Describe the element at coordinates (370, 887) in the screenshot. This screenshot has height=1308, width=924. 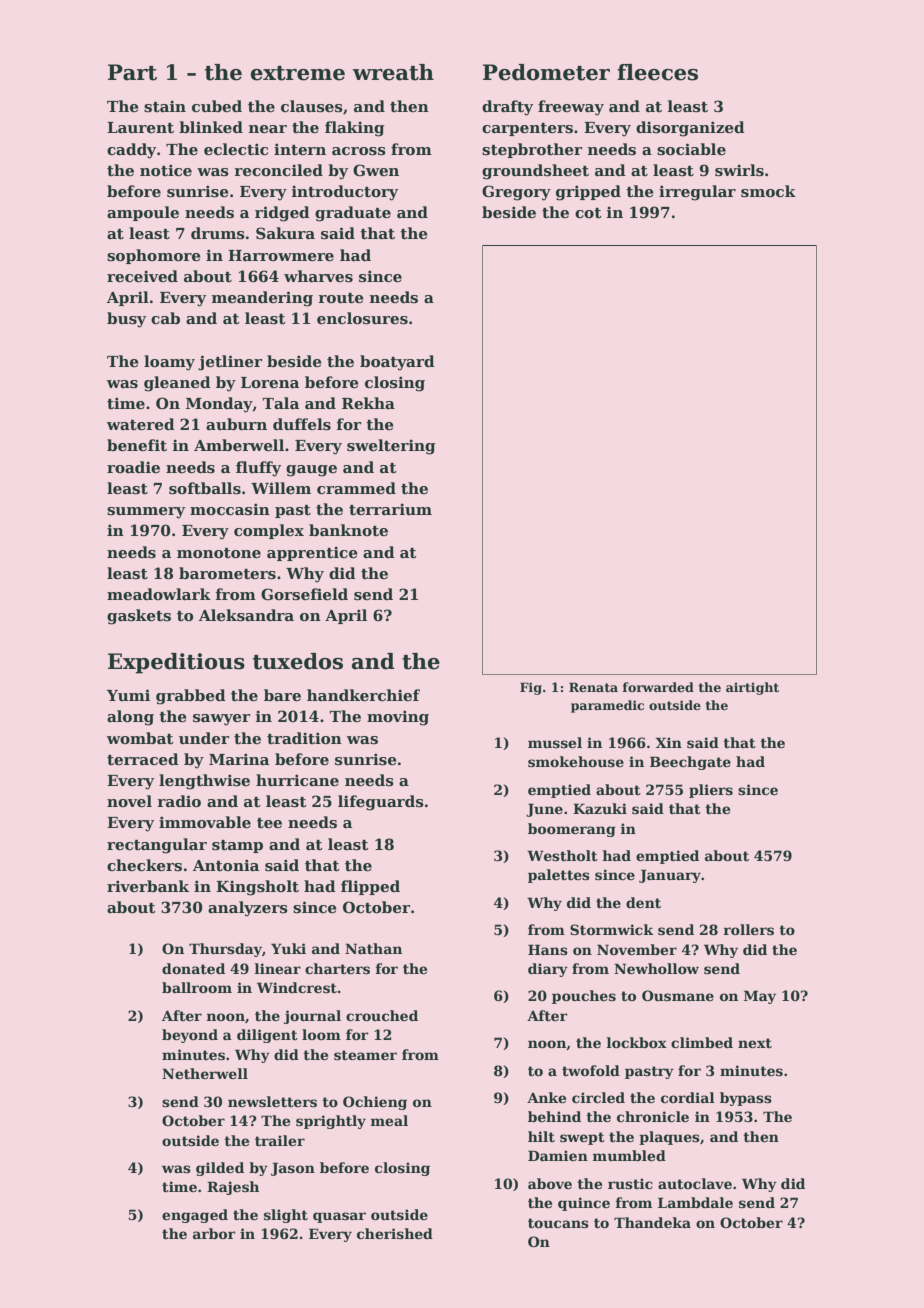
I see `flipped` at that location.
